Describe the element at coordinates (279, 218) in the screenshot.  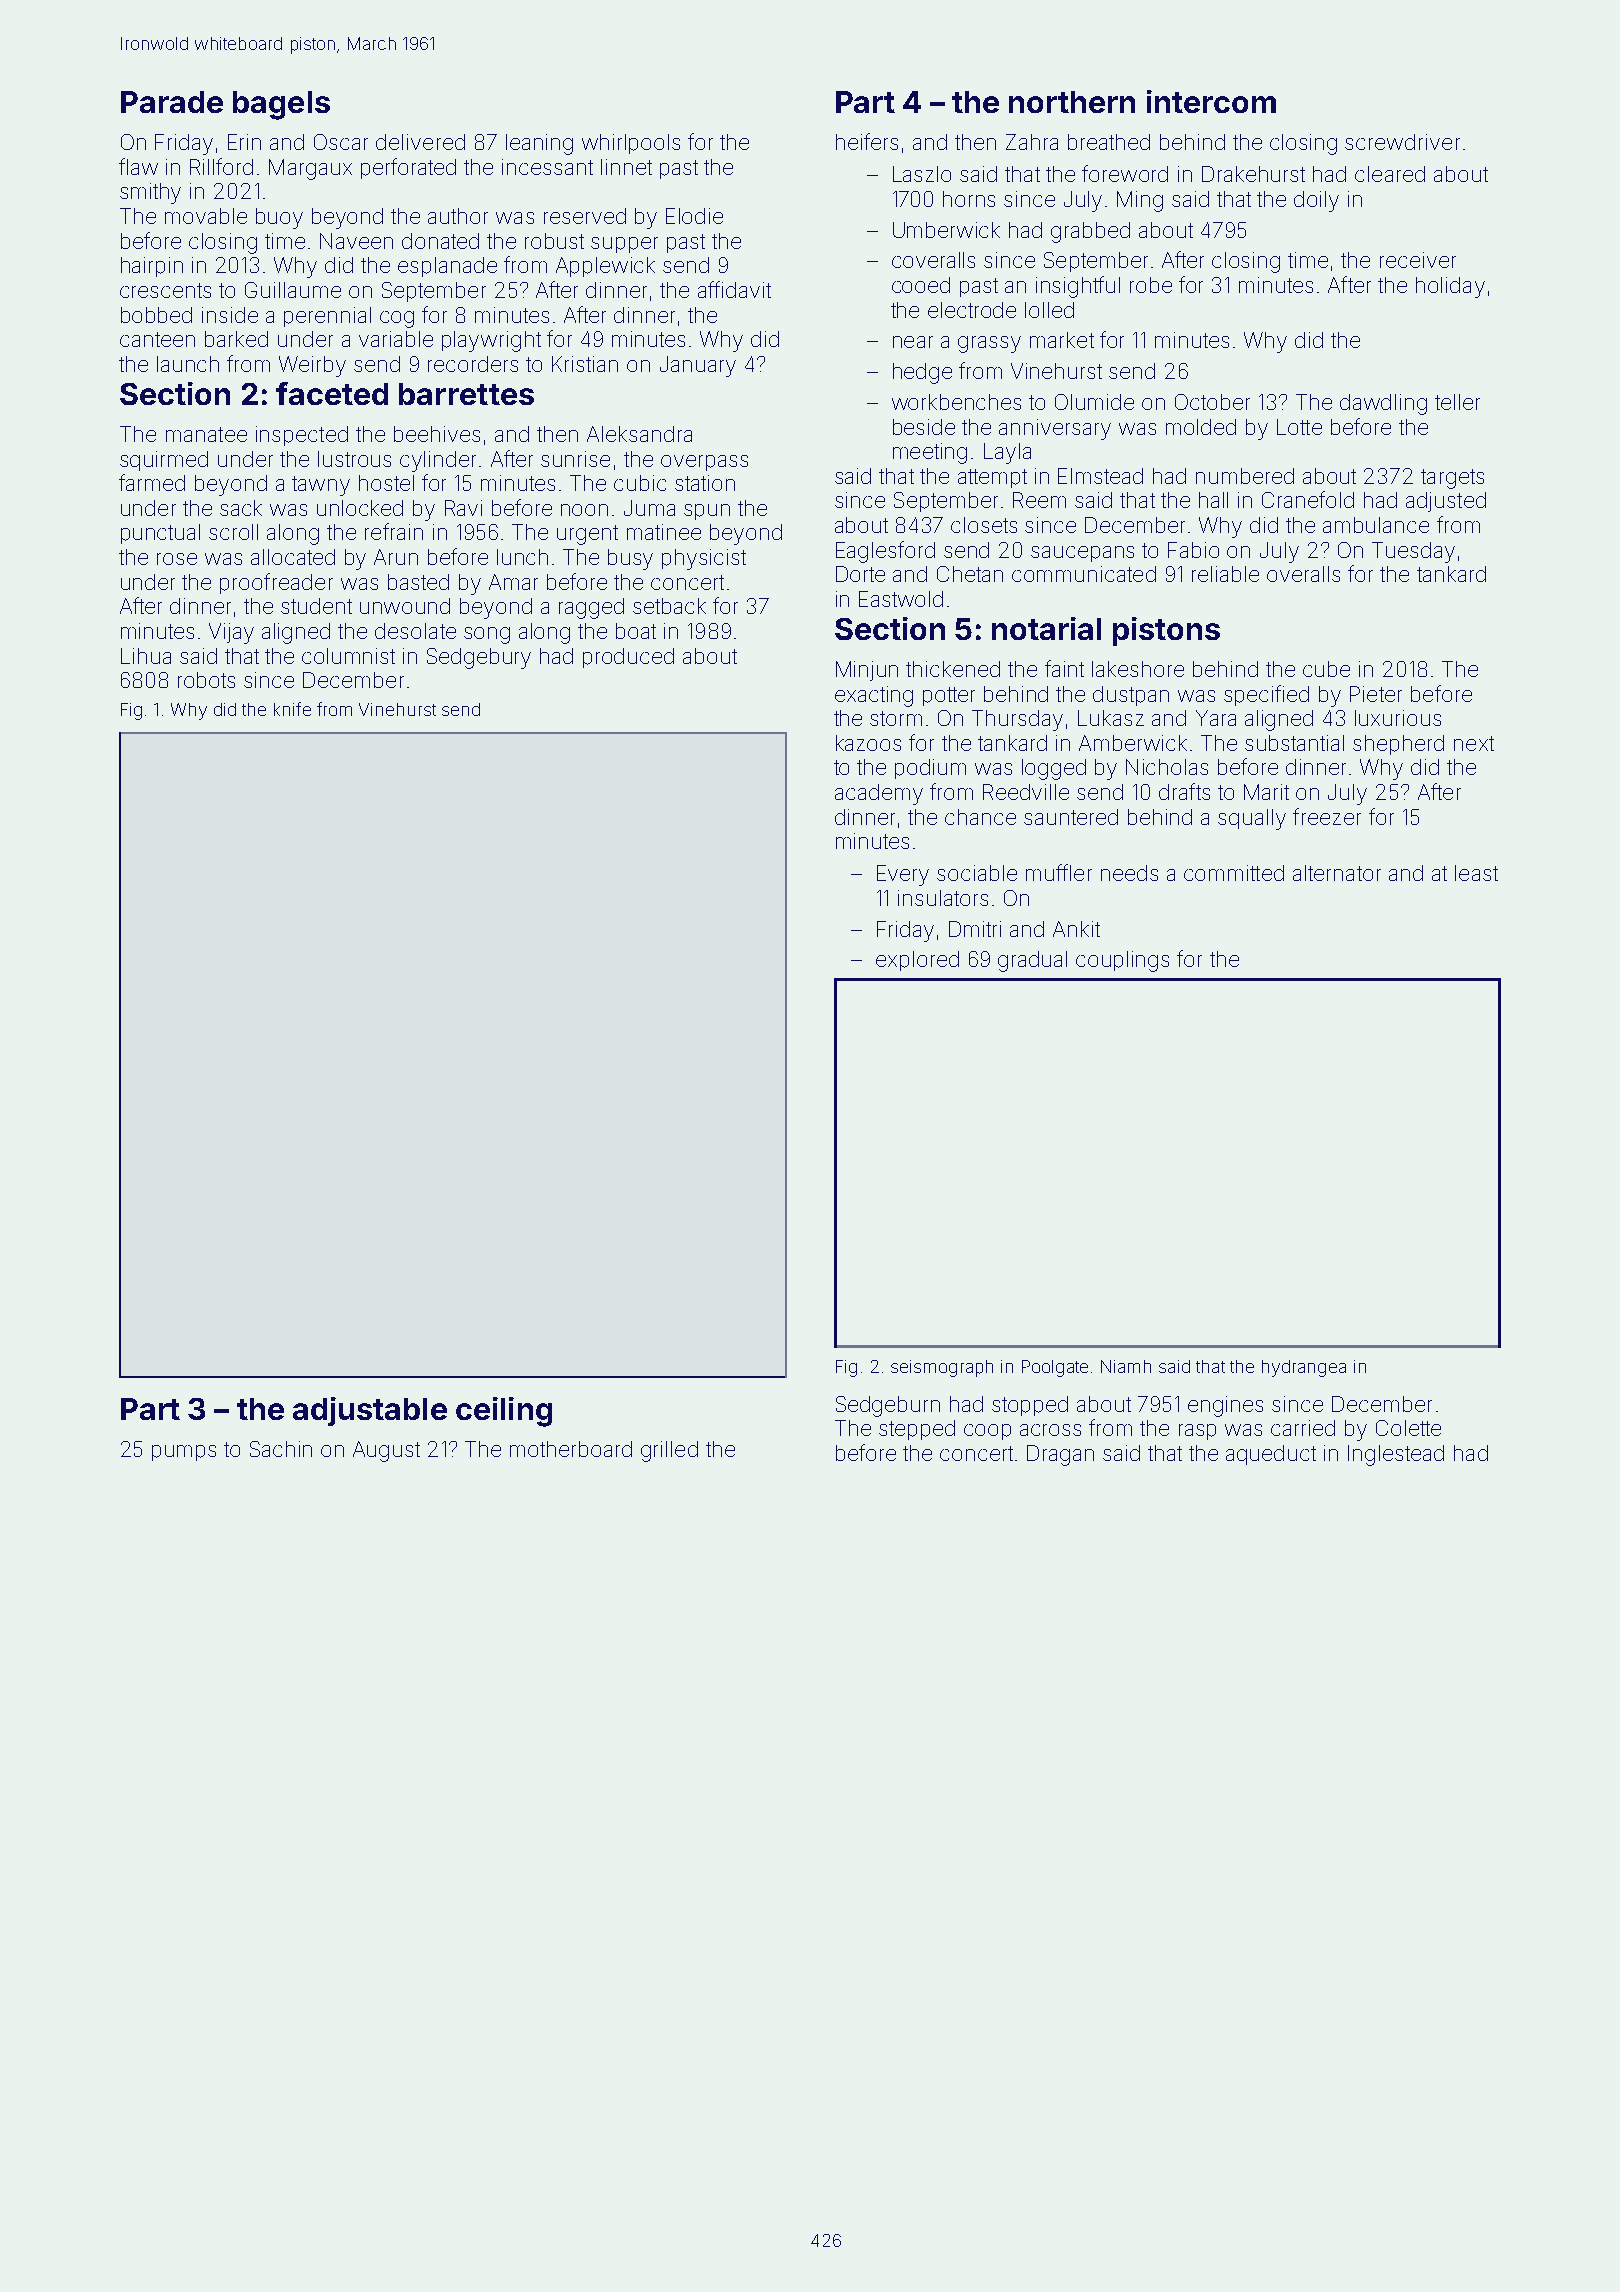
I see `buoy` at that location.
